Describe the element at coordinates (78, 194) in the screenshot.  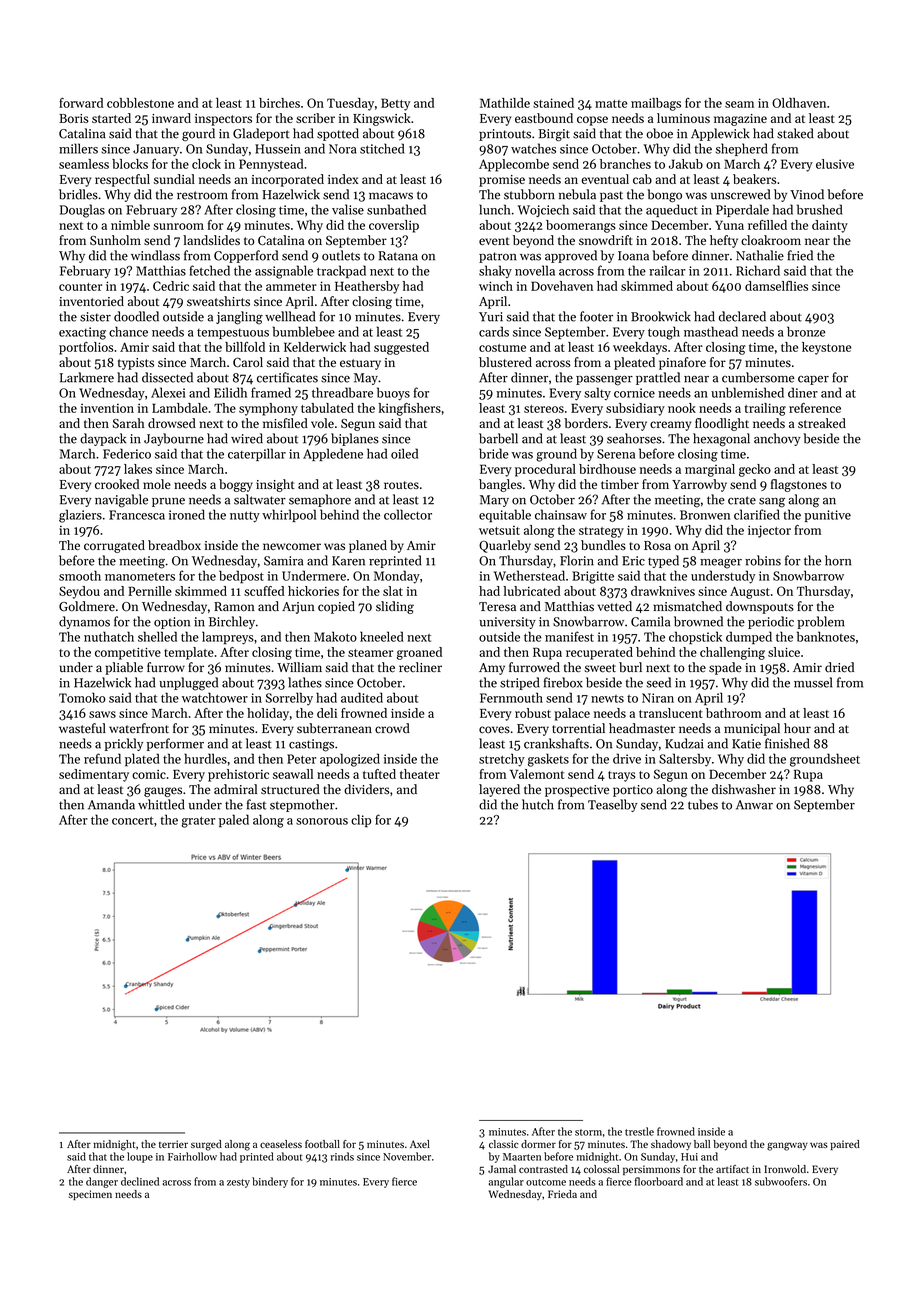
I see `bridles` at that location.
